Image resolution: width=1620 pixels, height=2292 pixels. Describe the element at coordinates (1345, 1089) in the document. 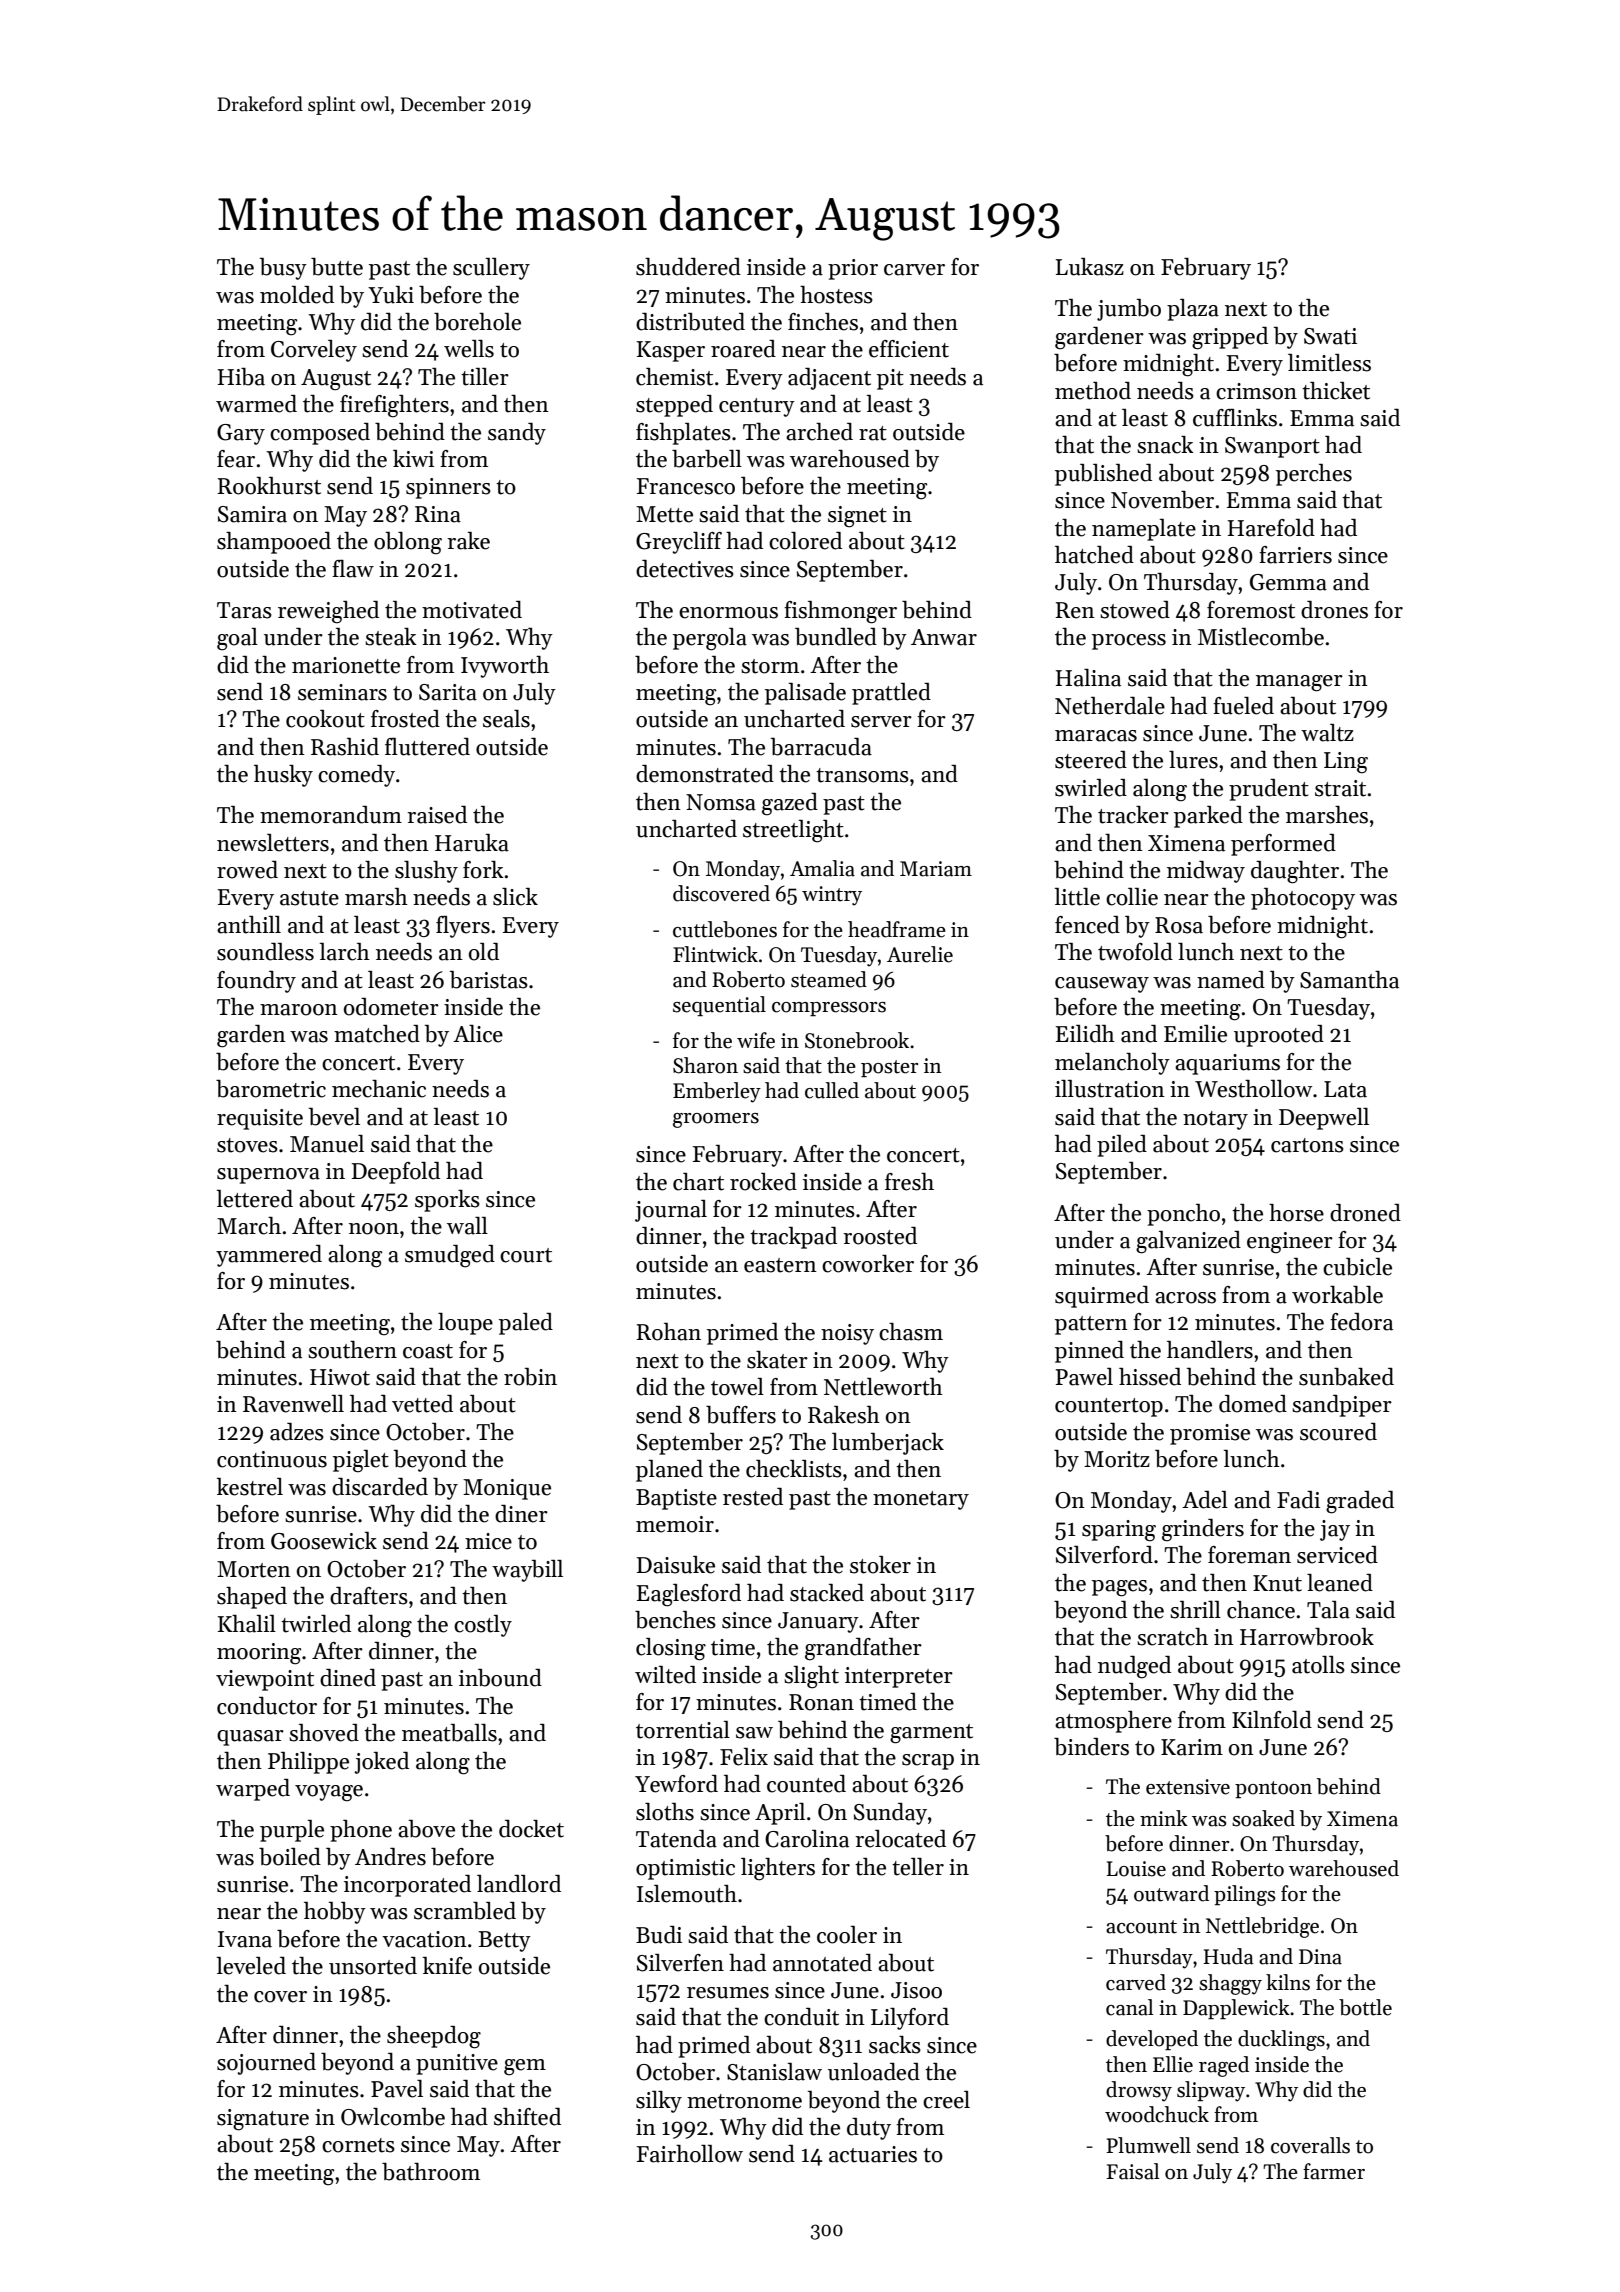

I see `Lata` at that location.
